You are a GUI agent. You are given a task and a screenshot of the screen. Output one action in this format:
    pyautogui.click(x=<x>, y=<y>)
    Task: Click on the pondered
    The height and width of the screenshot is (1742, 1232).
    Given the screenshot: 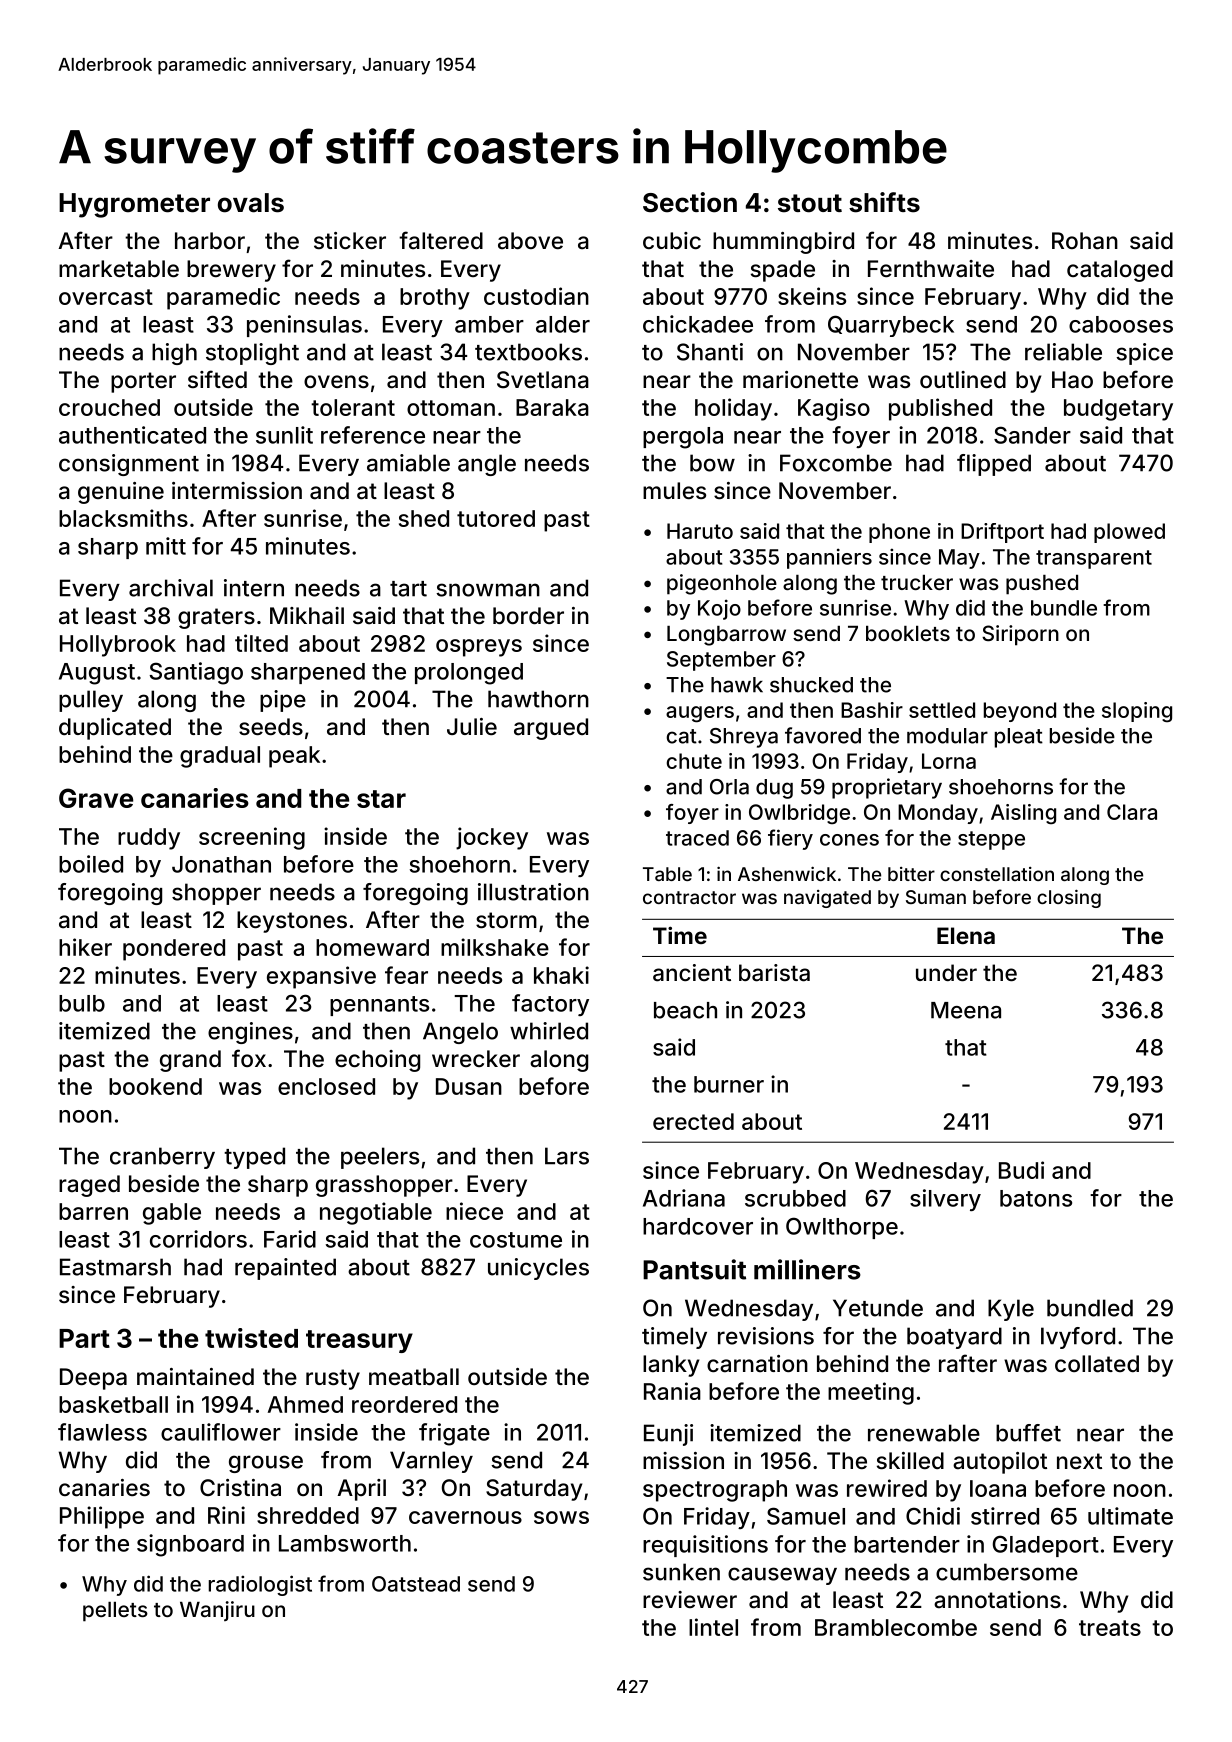 What is the action you would take?
    pyautogui.click(x=174, y=950)
